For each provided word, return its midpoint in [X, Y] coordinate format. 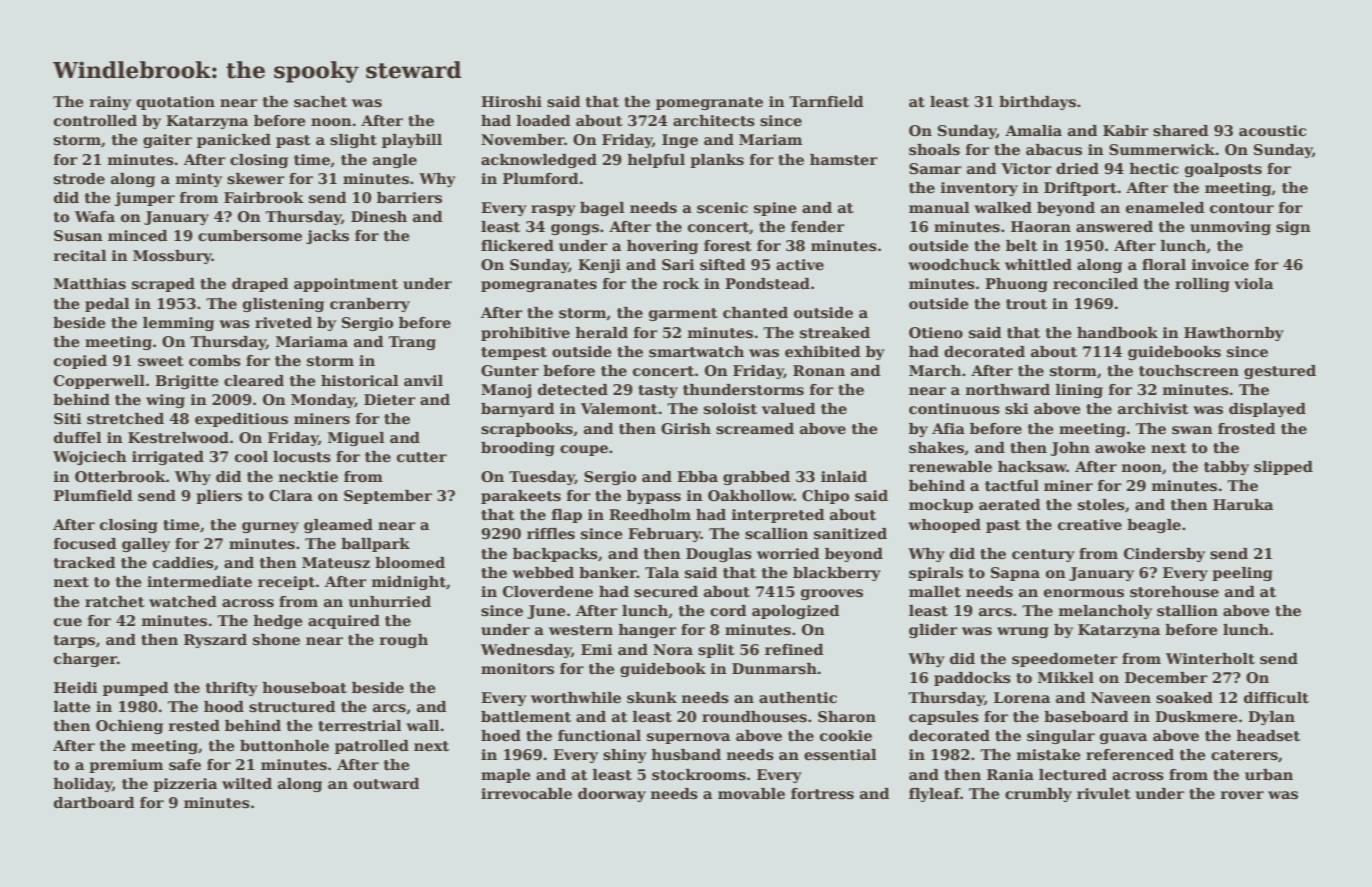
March [935, 370]
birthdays [1037, 103]
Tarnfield [826, 101]
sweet [161, 361]
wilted [247, 783]
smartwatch [696, 352]
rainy [110, 103]
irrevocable [526, 793]
